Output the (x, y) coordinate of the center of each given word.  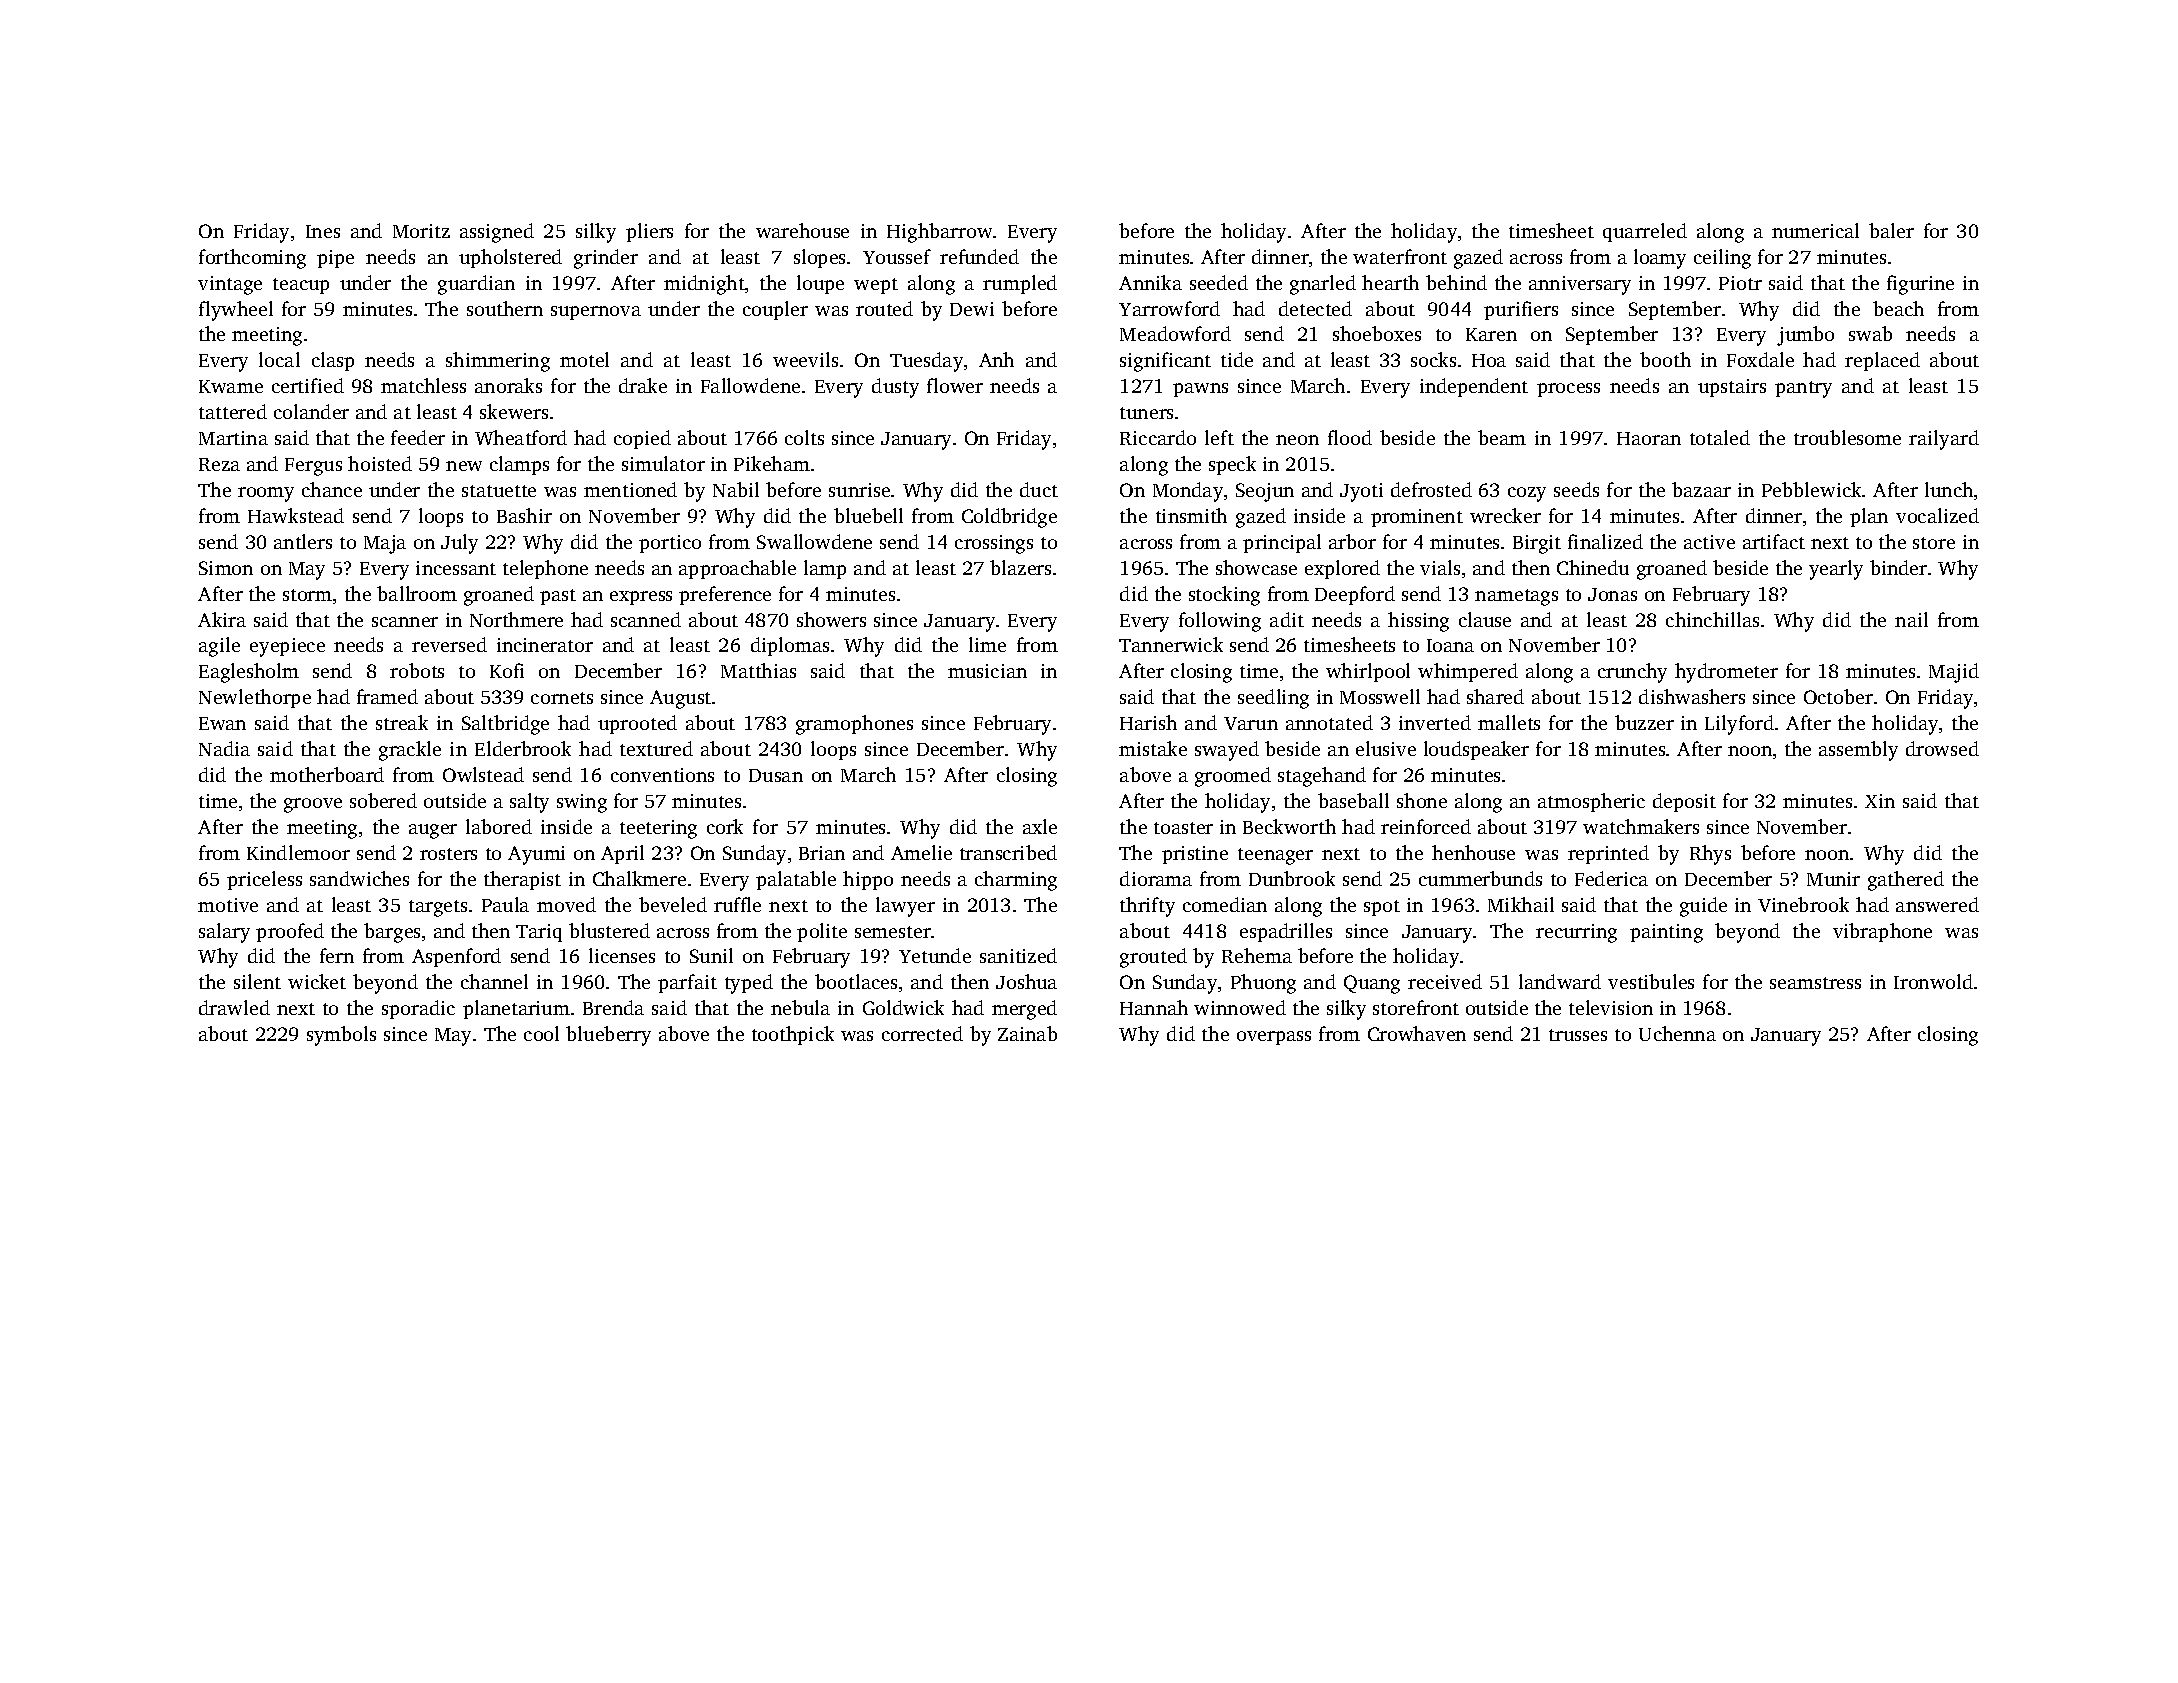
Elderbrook (523, 748)
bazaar (1701, 489)
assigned (497, 233)
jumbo (1805, 336)
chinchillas (1712, 619)
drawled (234, 1007)
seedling (1273, 699)
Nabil (736, 489)
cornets (562, 698)
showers (831, 619)
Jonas (1612, 594)
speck (1232, 465)
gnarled (1323, 285)
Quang (1372, 984)
